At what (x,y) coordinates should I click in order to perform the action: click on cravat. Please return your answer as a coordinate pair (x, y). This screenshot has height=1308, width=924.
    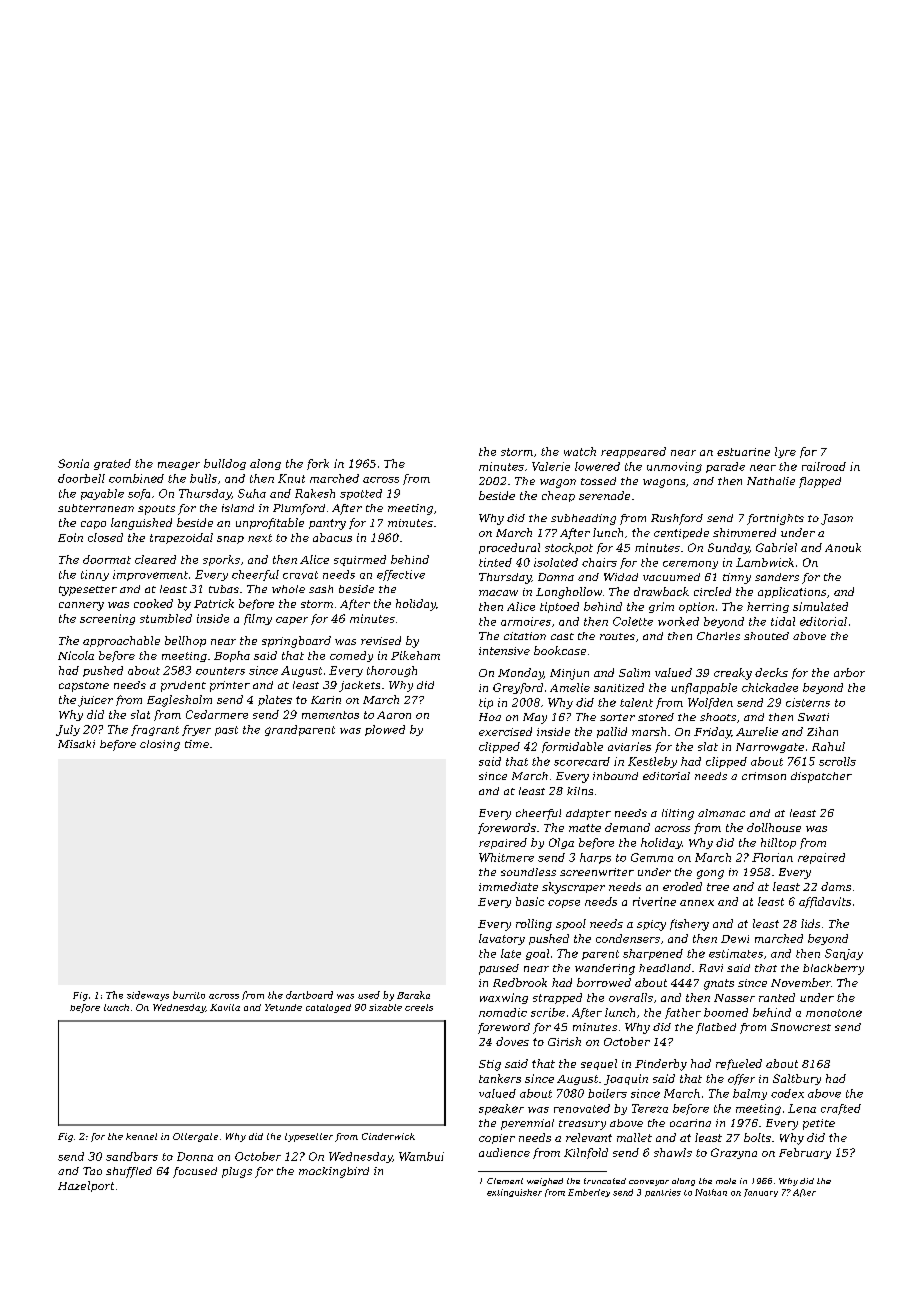
    Looking at the image, I should click on (300, 575).
